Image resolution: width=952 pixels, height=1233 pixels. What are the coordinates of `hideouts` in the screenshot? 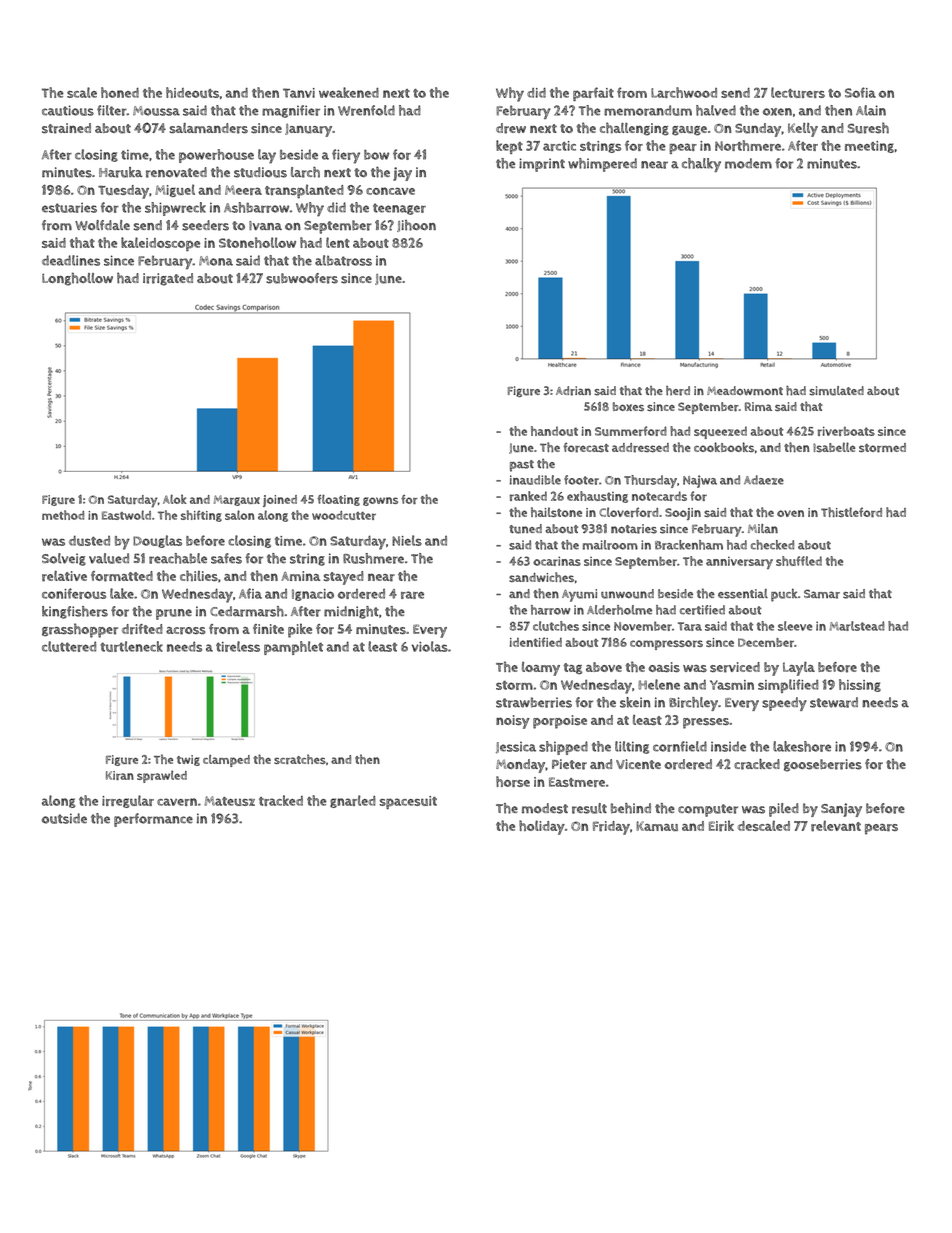 It's located at (192, 92).
